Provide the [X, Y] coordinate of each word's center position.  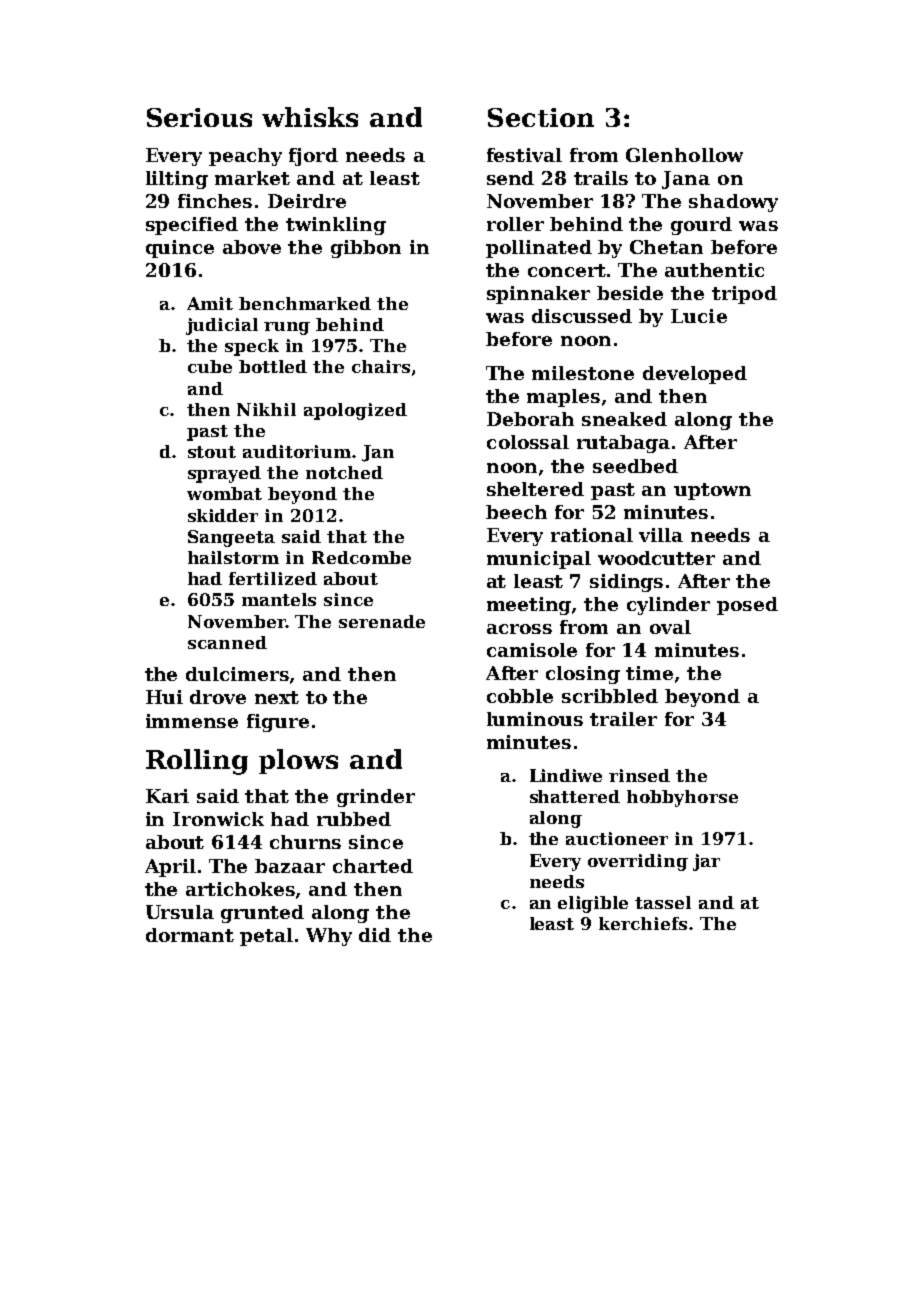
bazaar [290, 866]
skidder [223, 515]
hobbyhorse [682, 798]
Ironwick [218, 819]
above [252, 247]
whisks [310, 117]
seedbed [635, 466]
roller [515, 224]
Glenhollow [684, 155]
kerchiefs [643, 923]
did [375, 935]
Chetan [666, 247]
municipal [539, 560]
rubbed [354, 819]
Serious [199, 117]
